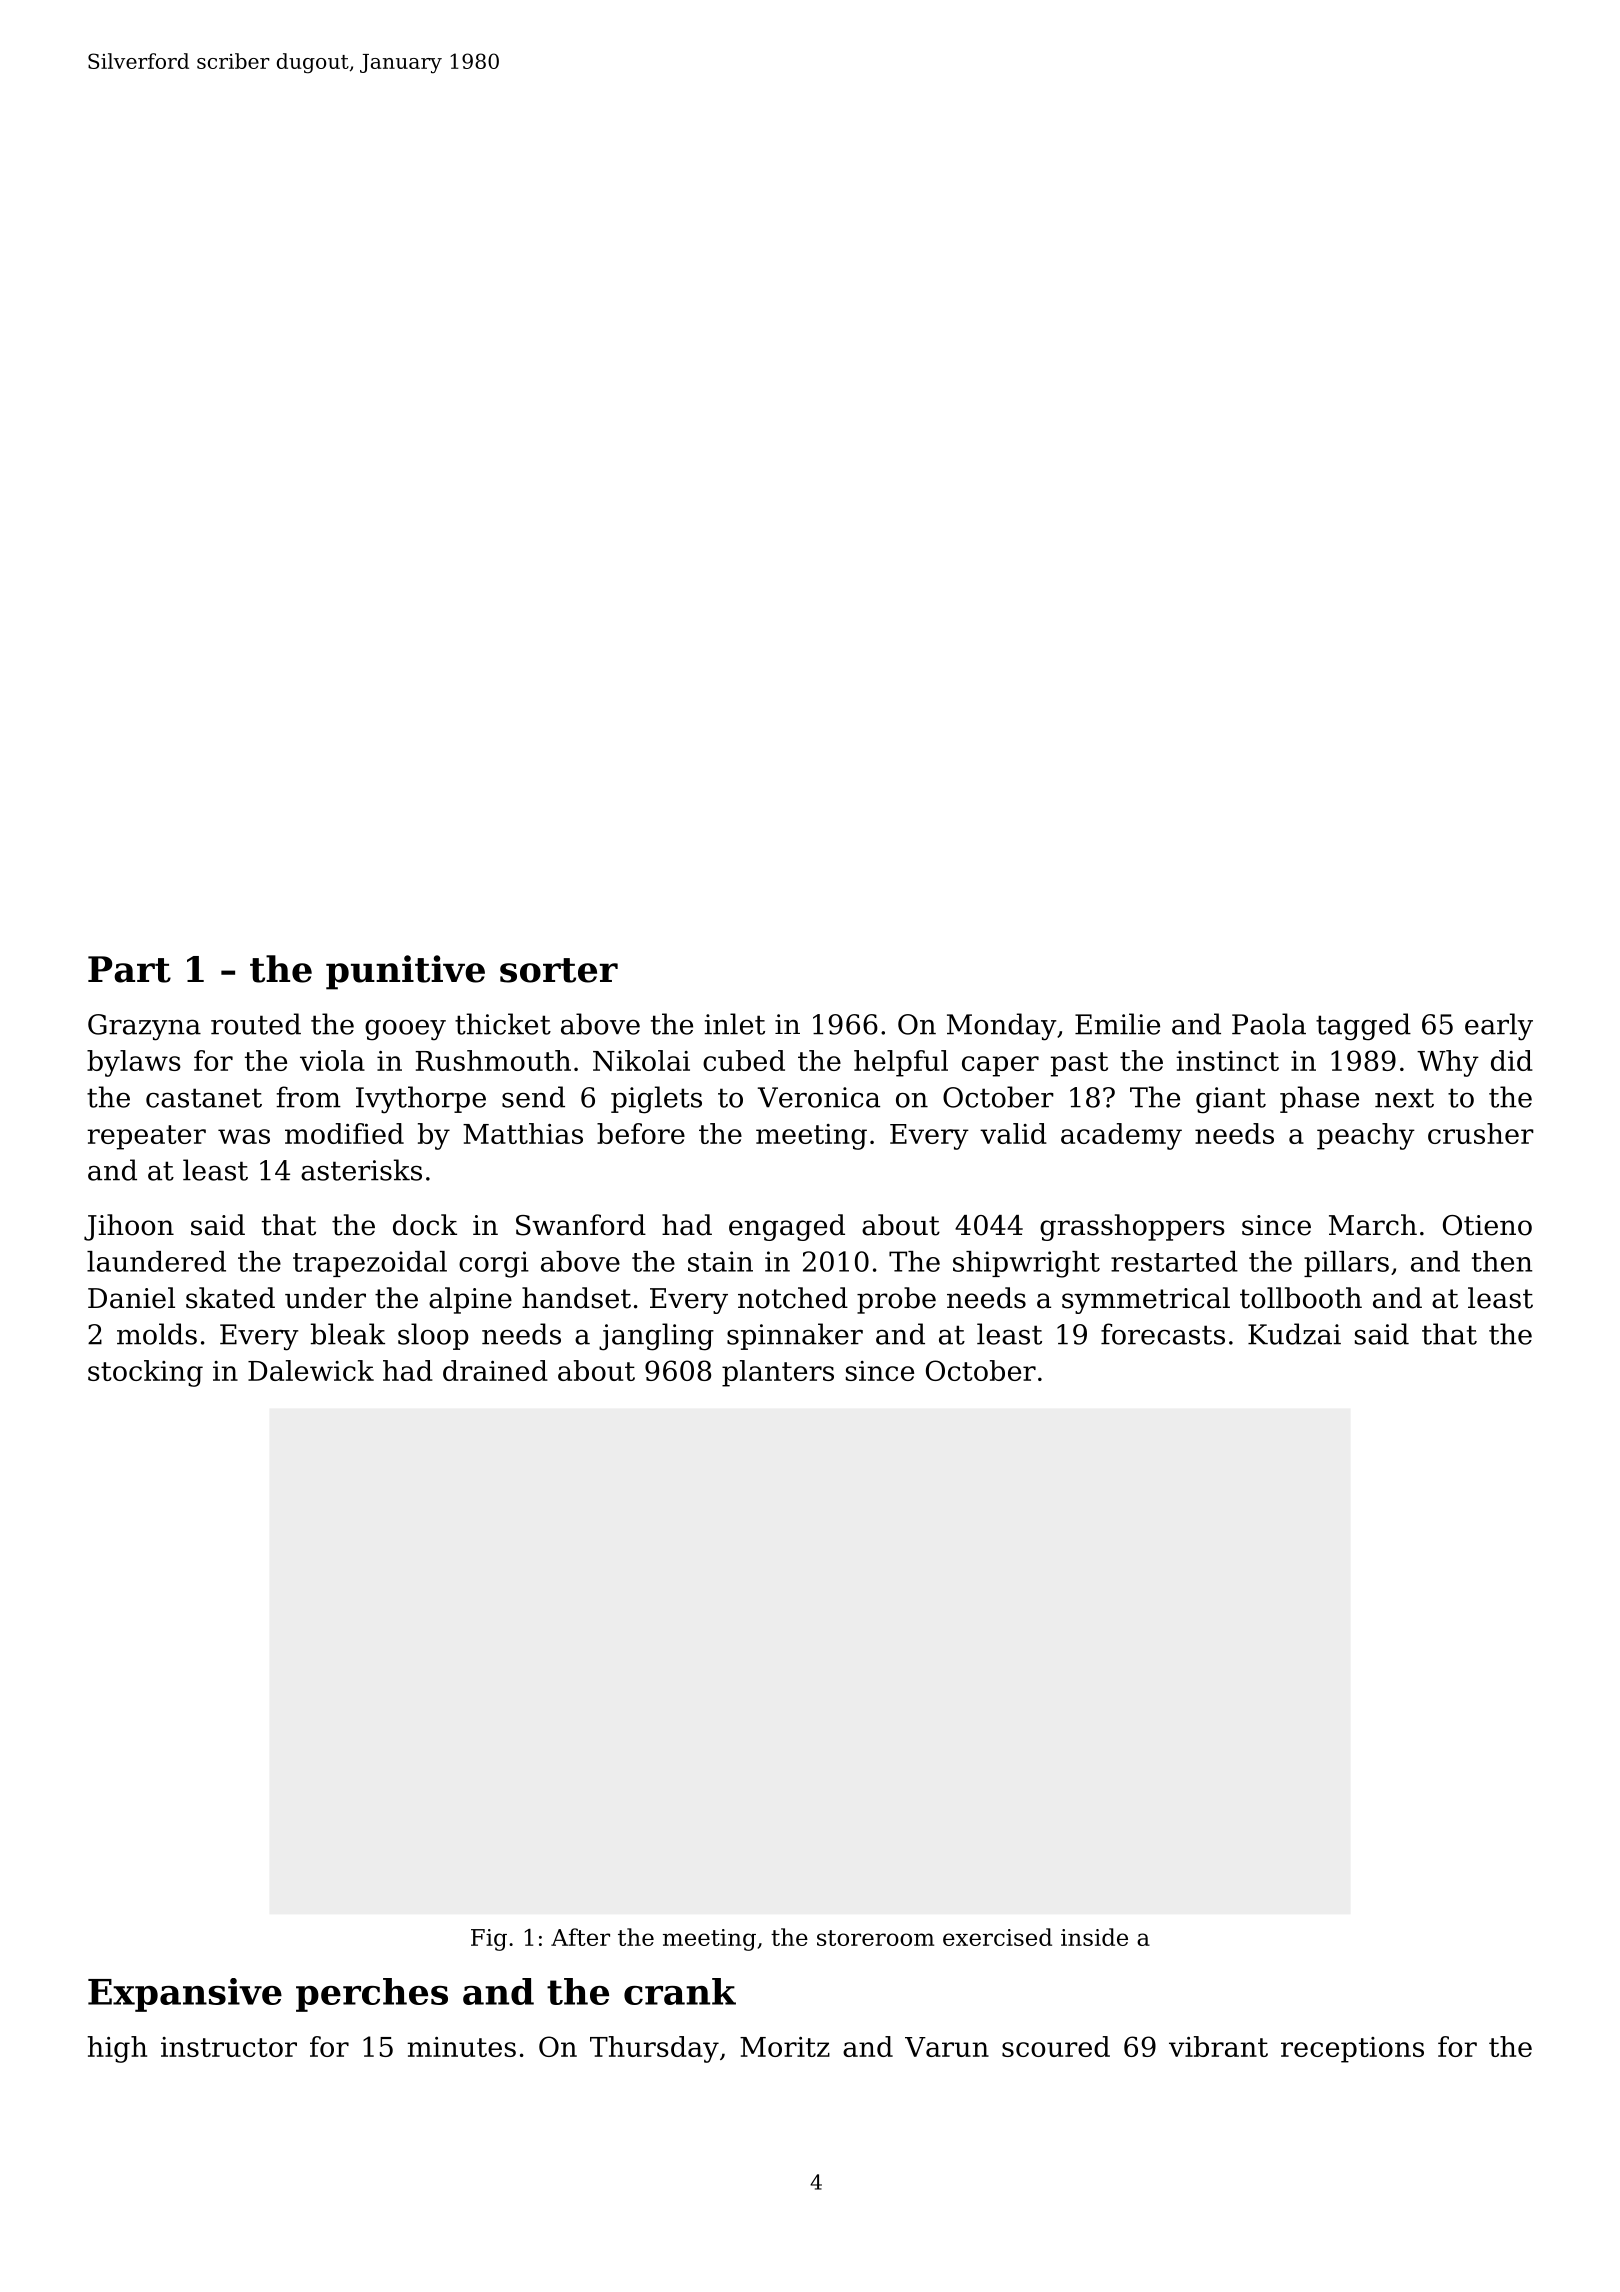 The height and width of the image is (2292, 1620). I want to click on forecasts, so click(1163, 1334).
